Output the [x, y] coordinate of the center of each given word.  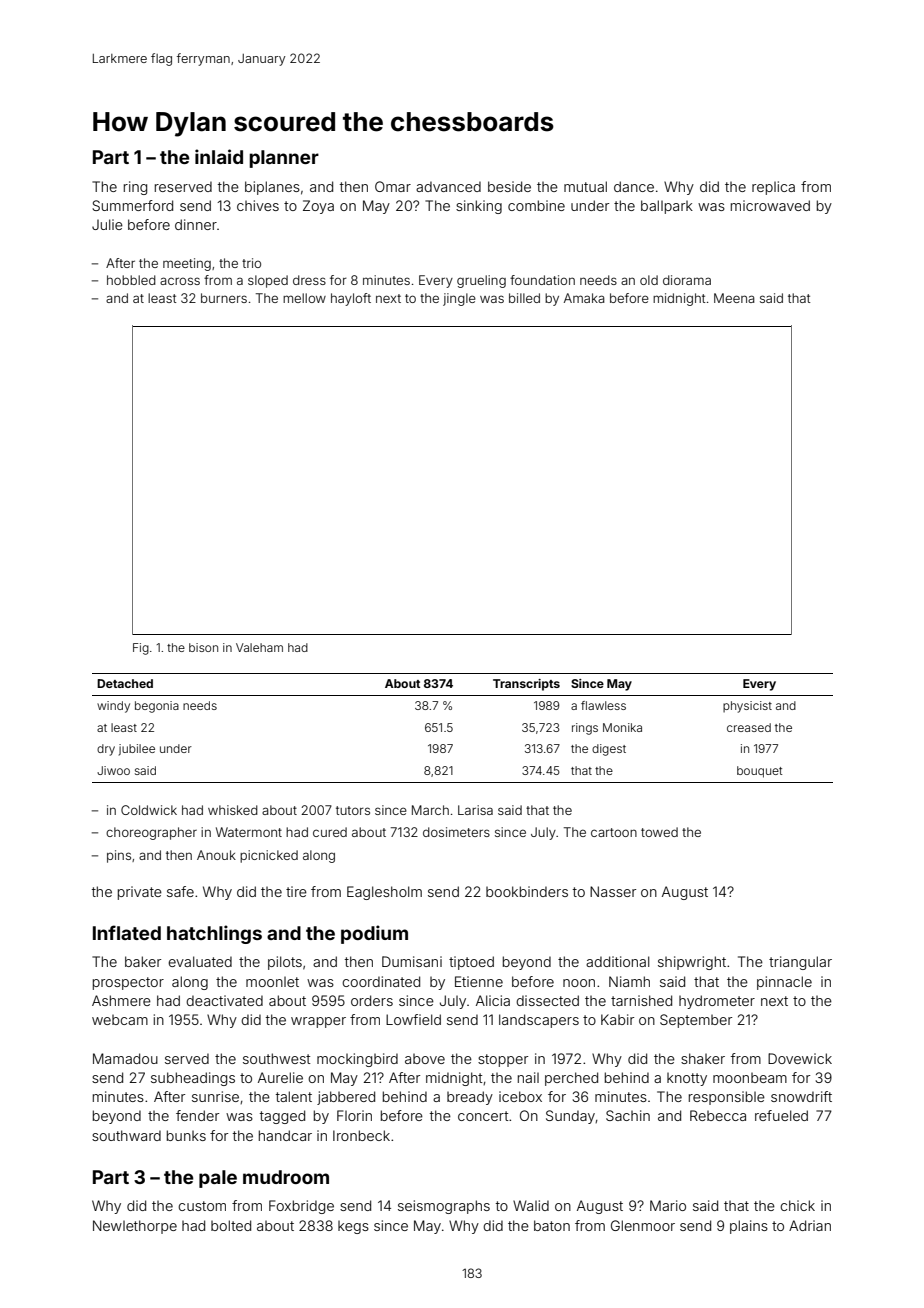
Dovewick [800, 1058]
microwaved [770, 205]
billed [524, 298]
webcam [120, 1020]
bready [470, 1098]
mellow [304, 298]
